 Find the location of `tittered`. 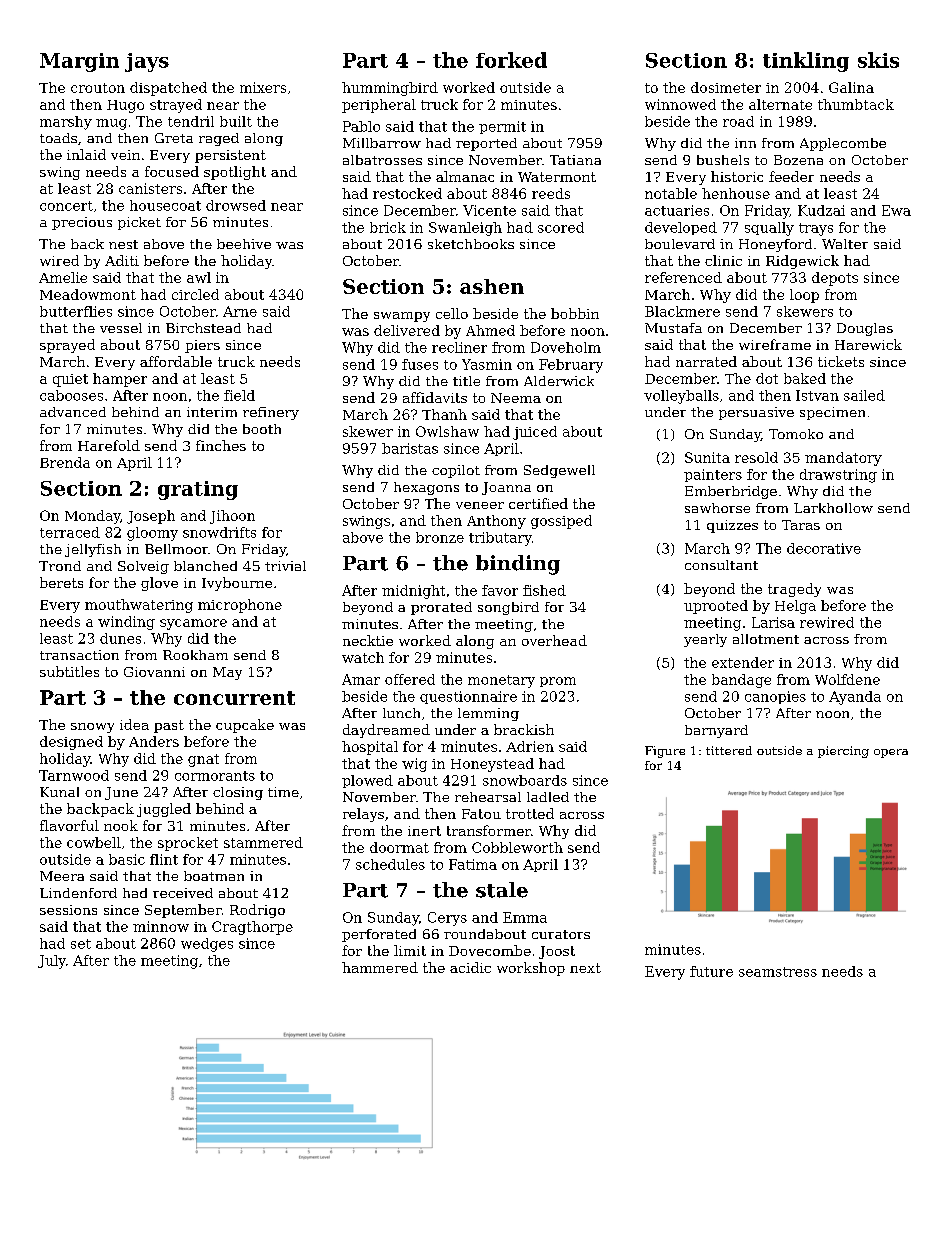

tittered is located at coordinates (729, 750).
